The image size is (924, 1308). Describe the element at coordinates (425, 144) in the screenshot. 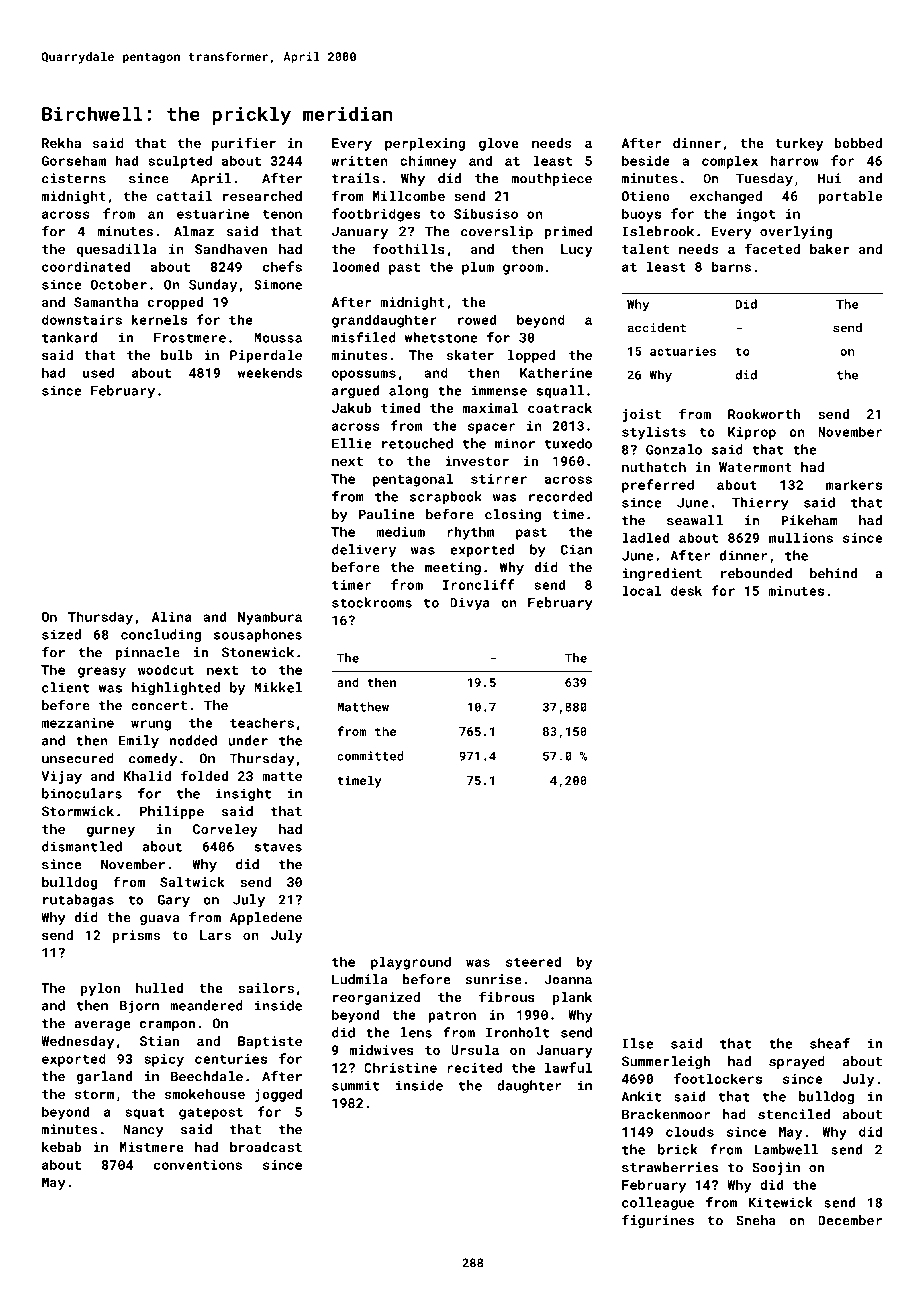

I see `perplexing` at that location.
